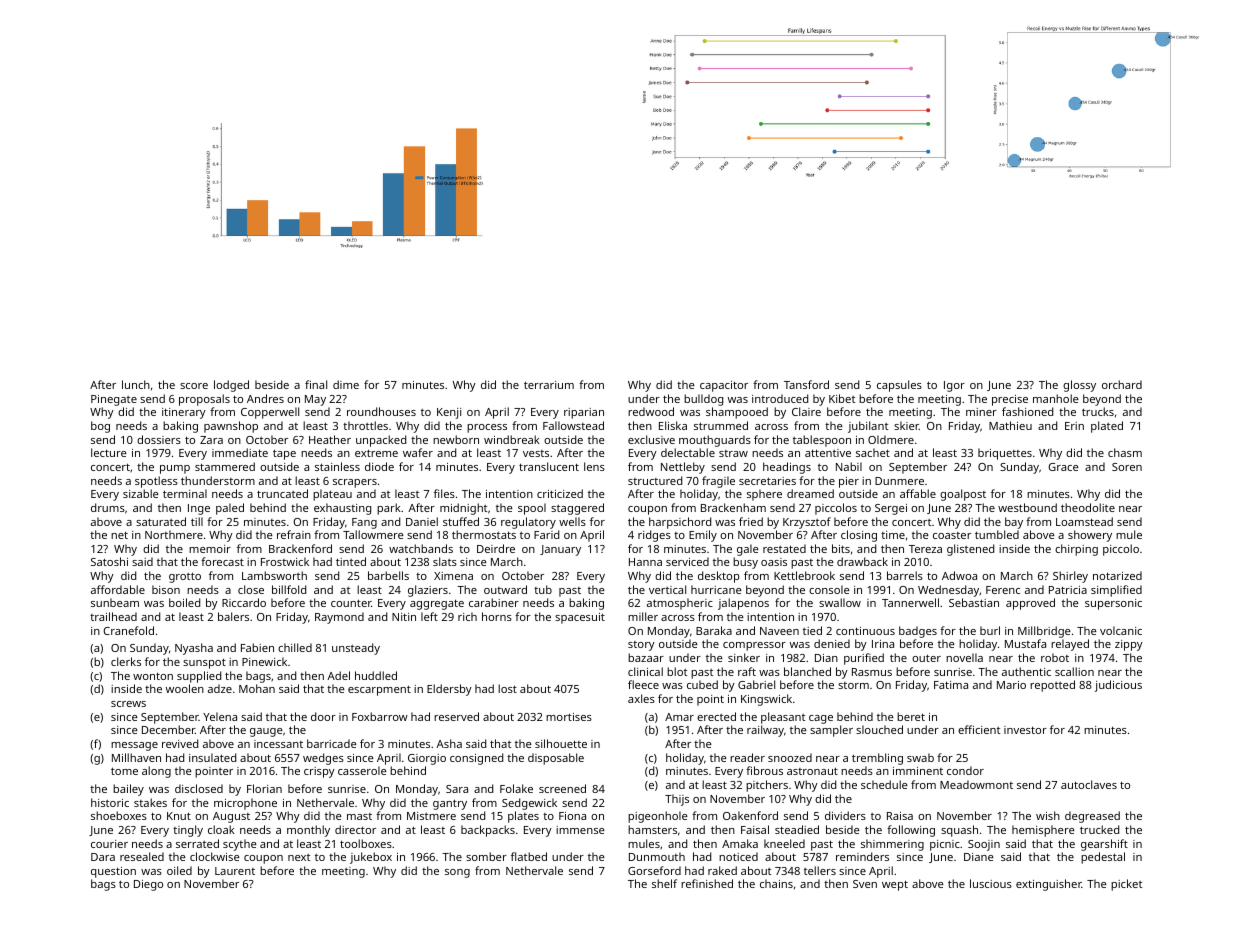  Describe the element at coordinates (970, 550) in the screenshot. I see `glistened` at that location.
